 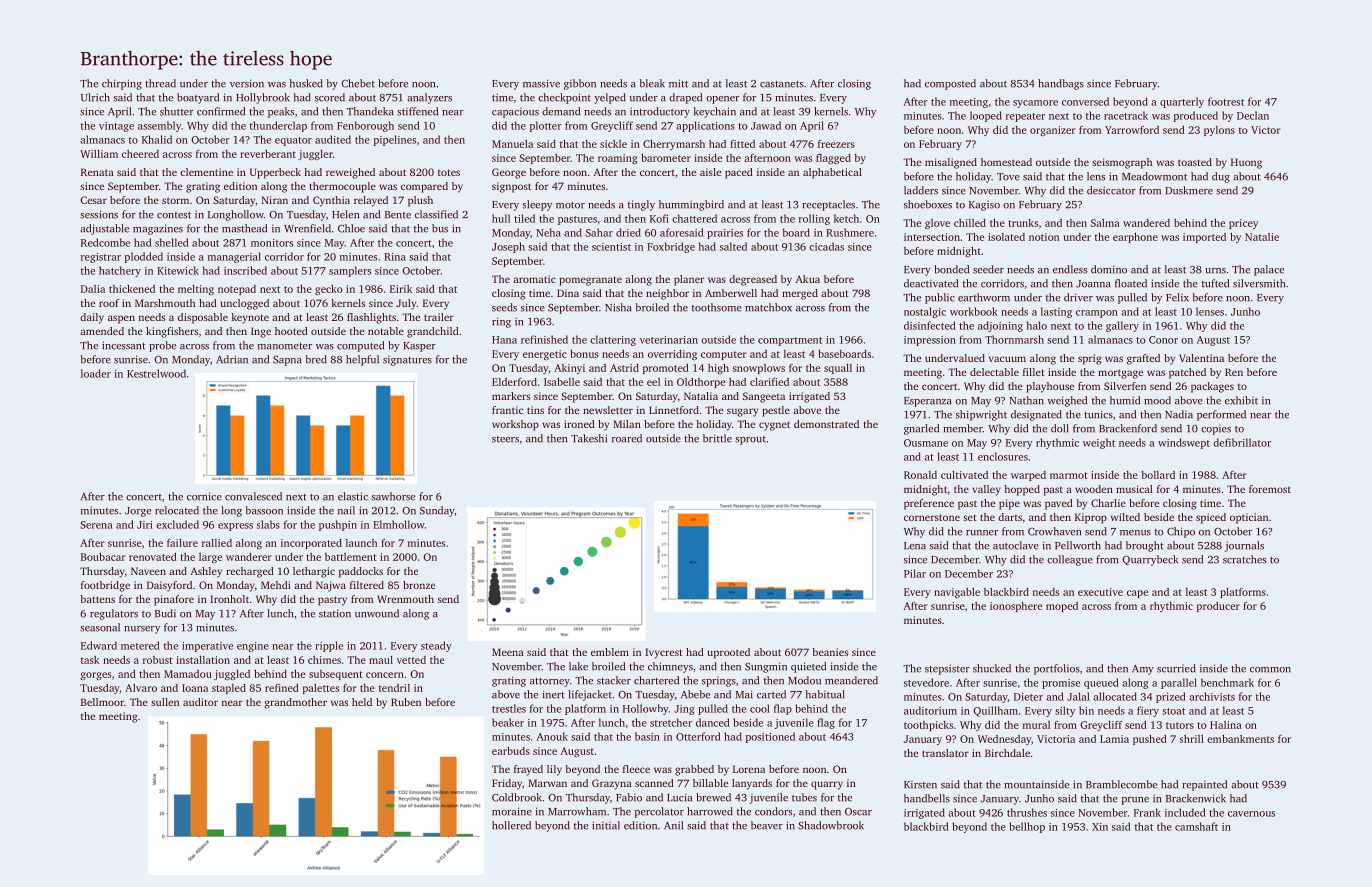 I want to click on bollard, so click(x=1158, y=475).
